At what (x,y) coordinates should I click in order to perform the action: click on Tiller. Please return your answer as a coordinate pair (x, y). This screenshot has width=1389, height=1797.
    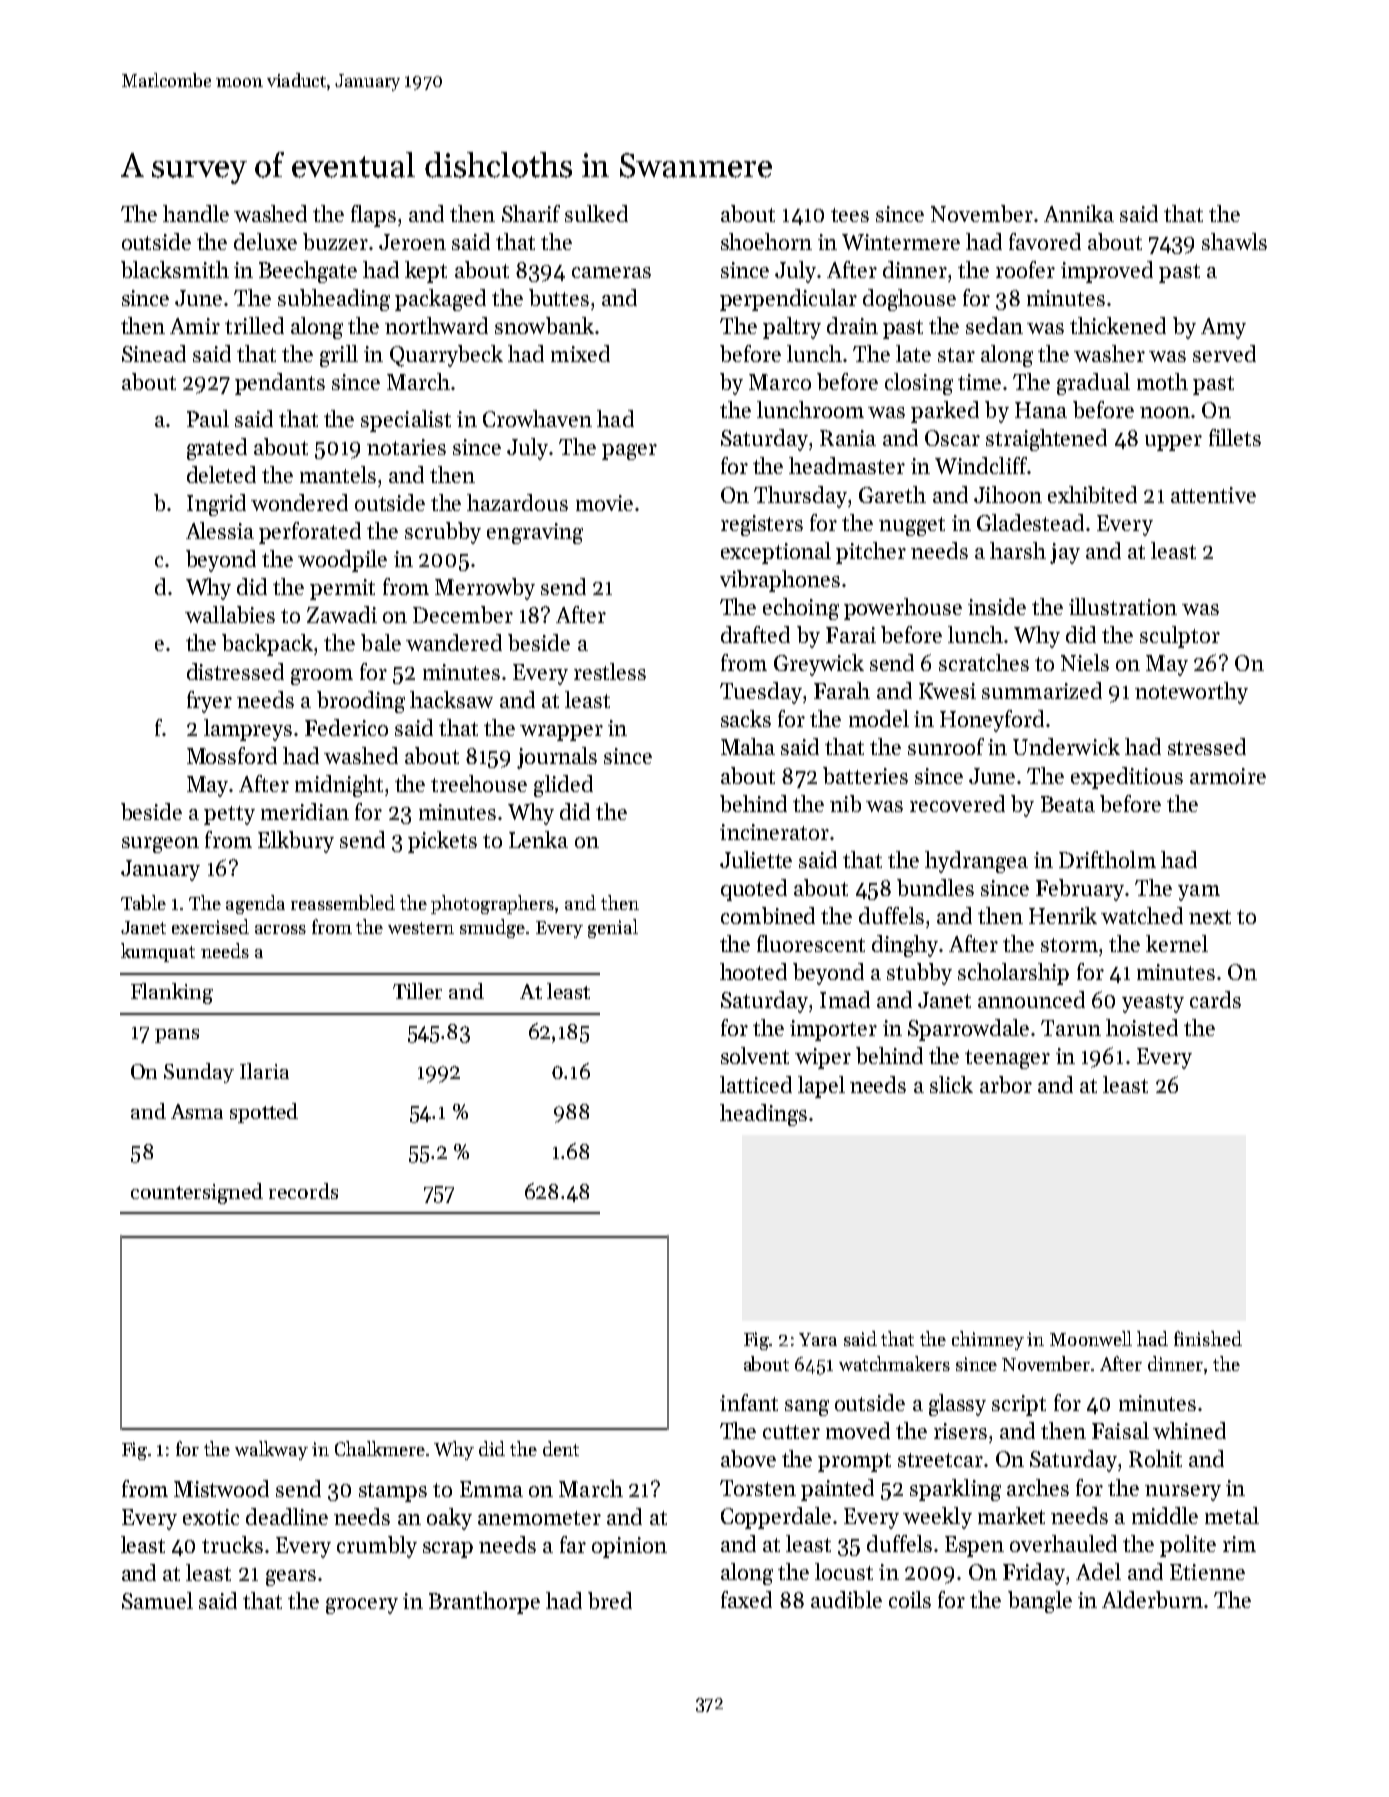
    Looking at the image, I should click on (417, 991).
